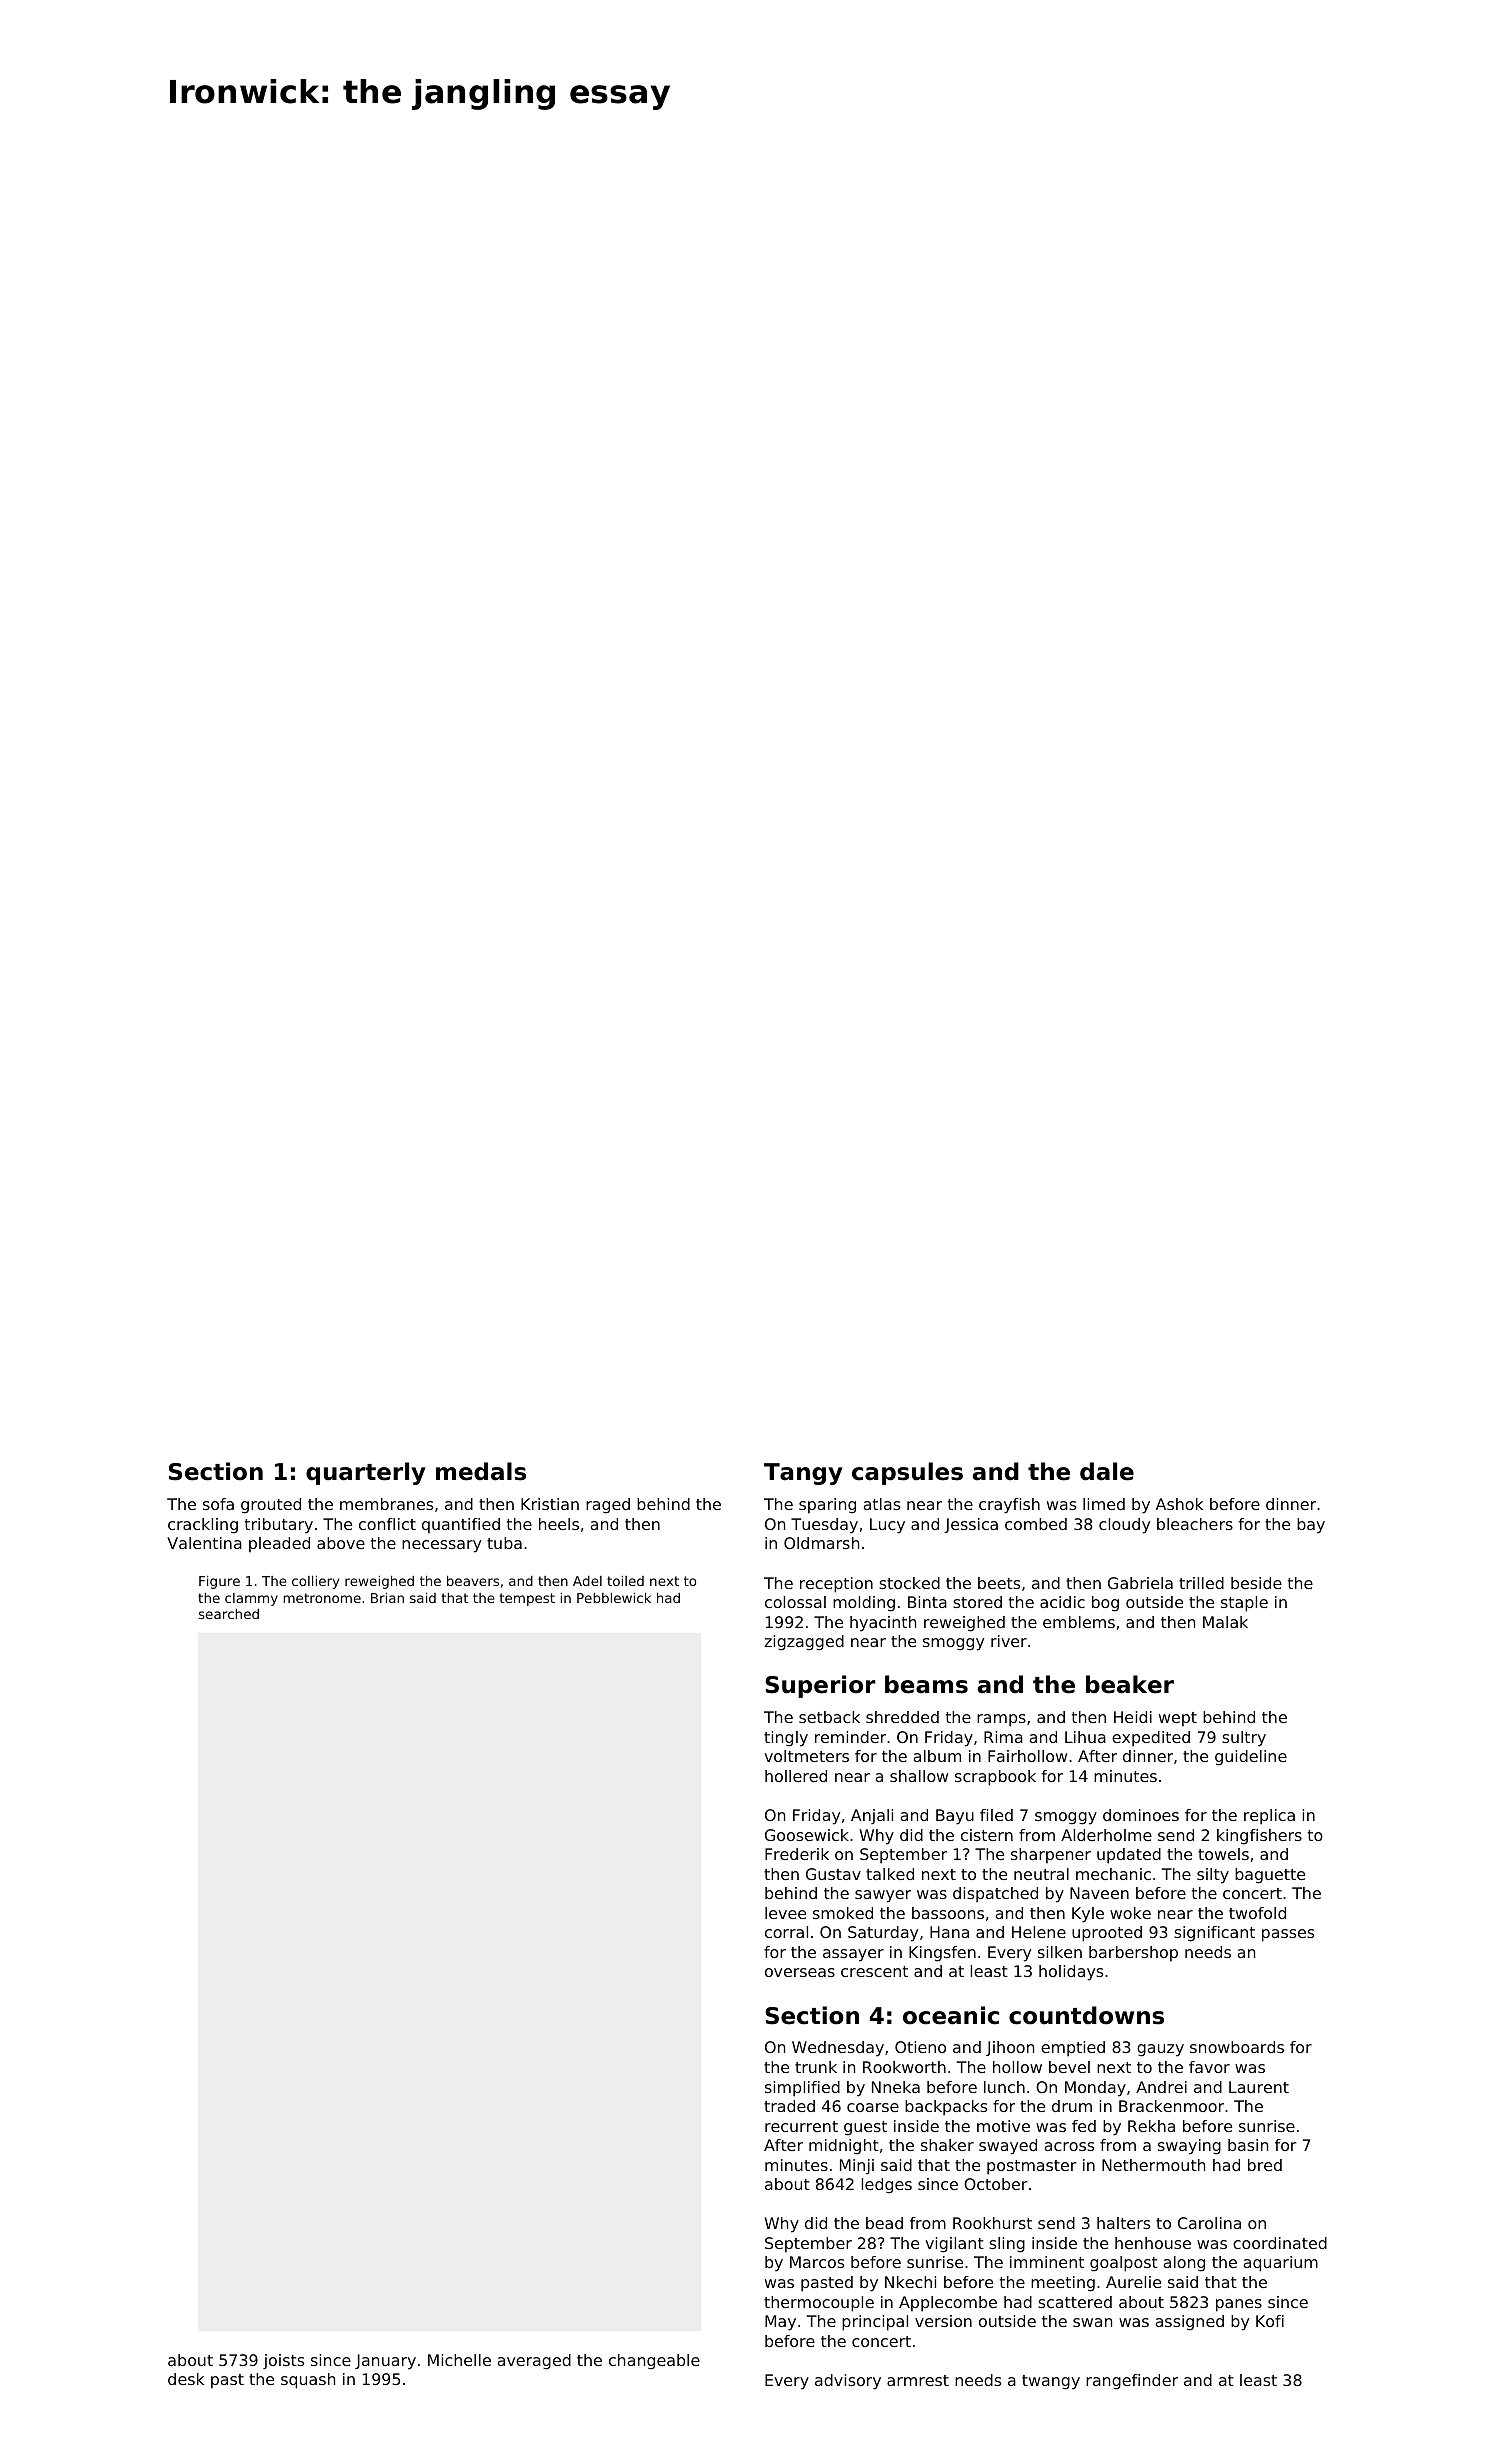  Describe the element at coordinates (803, 1474) in the document. I see `Tangy` at that location.
